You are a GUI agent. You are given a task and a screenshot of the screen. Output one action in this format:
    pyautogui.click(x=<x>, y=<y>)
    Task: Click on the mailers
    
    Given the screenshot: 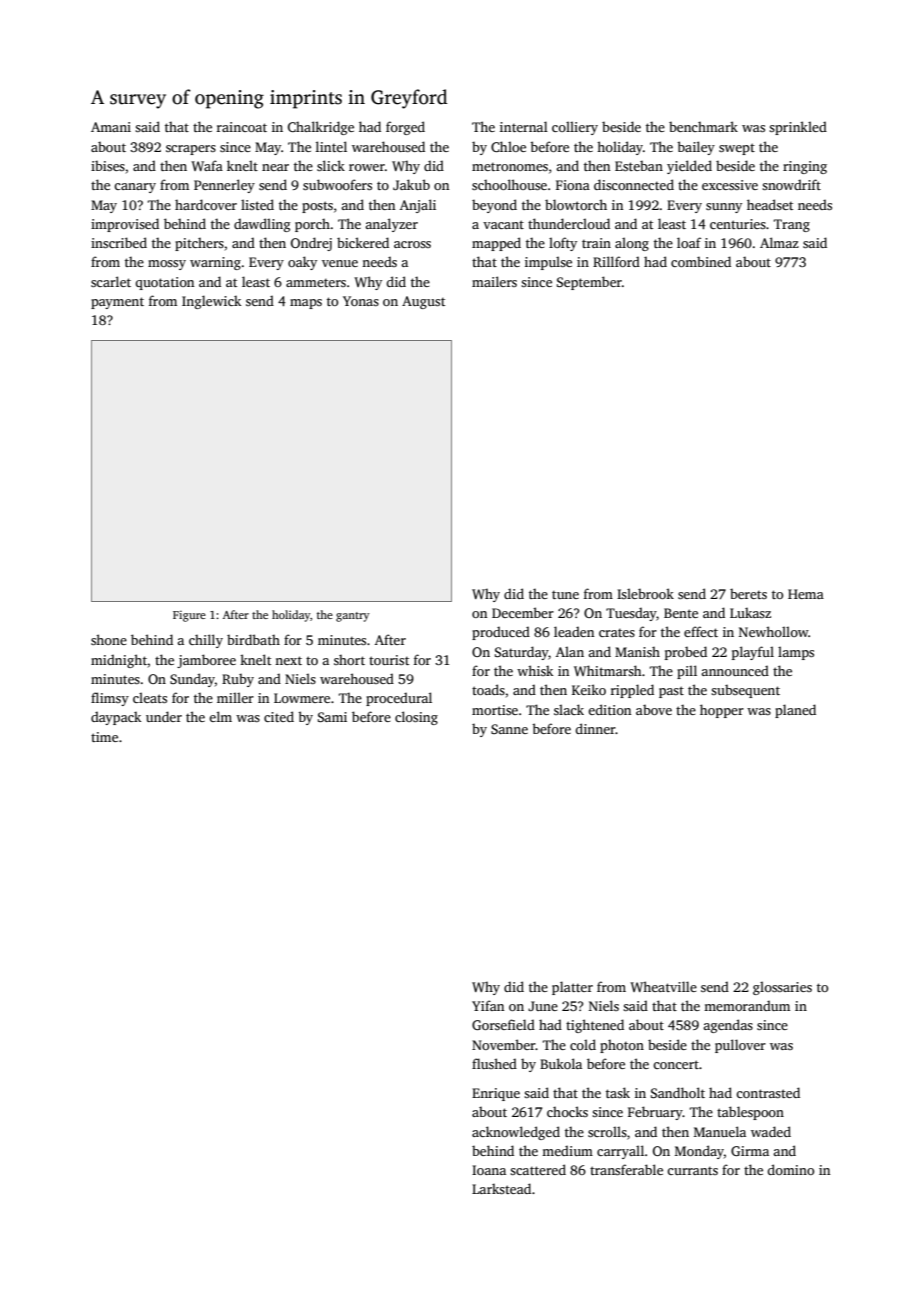 What is the action you would take?
    pyautogui.click(x=494, y=281)
